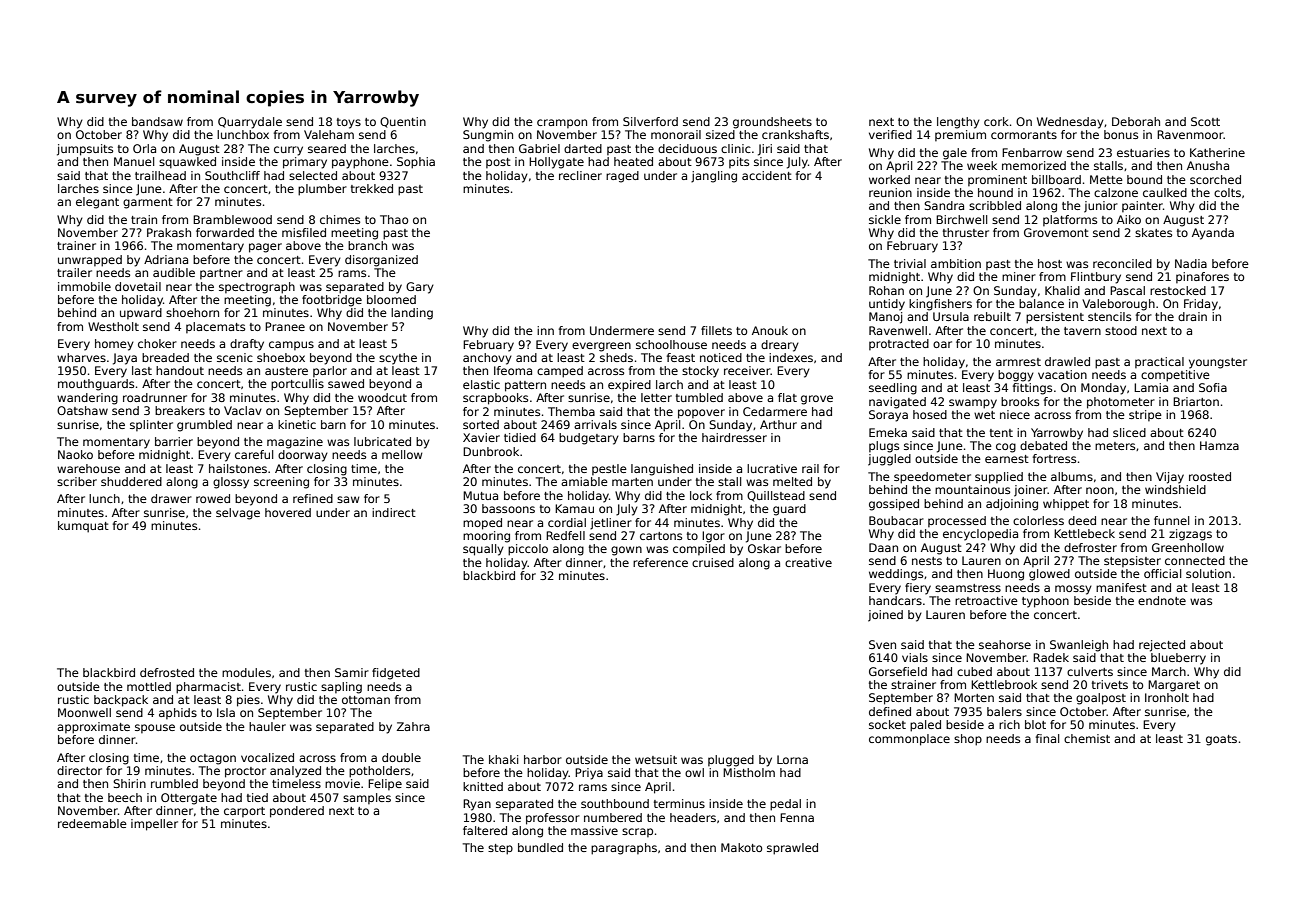  What do you see at coordinates (940, 305) in the screenshot?
I see `kingfishers` at bounding box center [940, 305].
